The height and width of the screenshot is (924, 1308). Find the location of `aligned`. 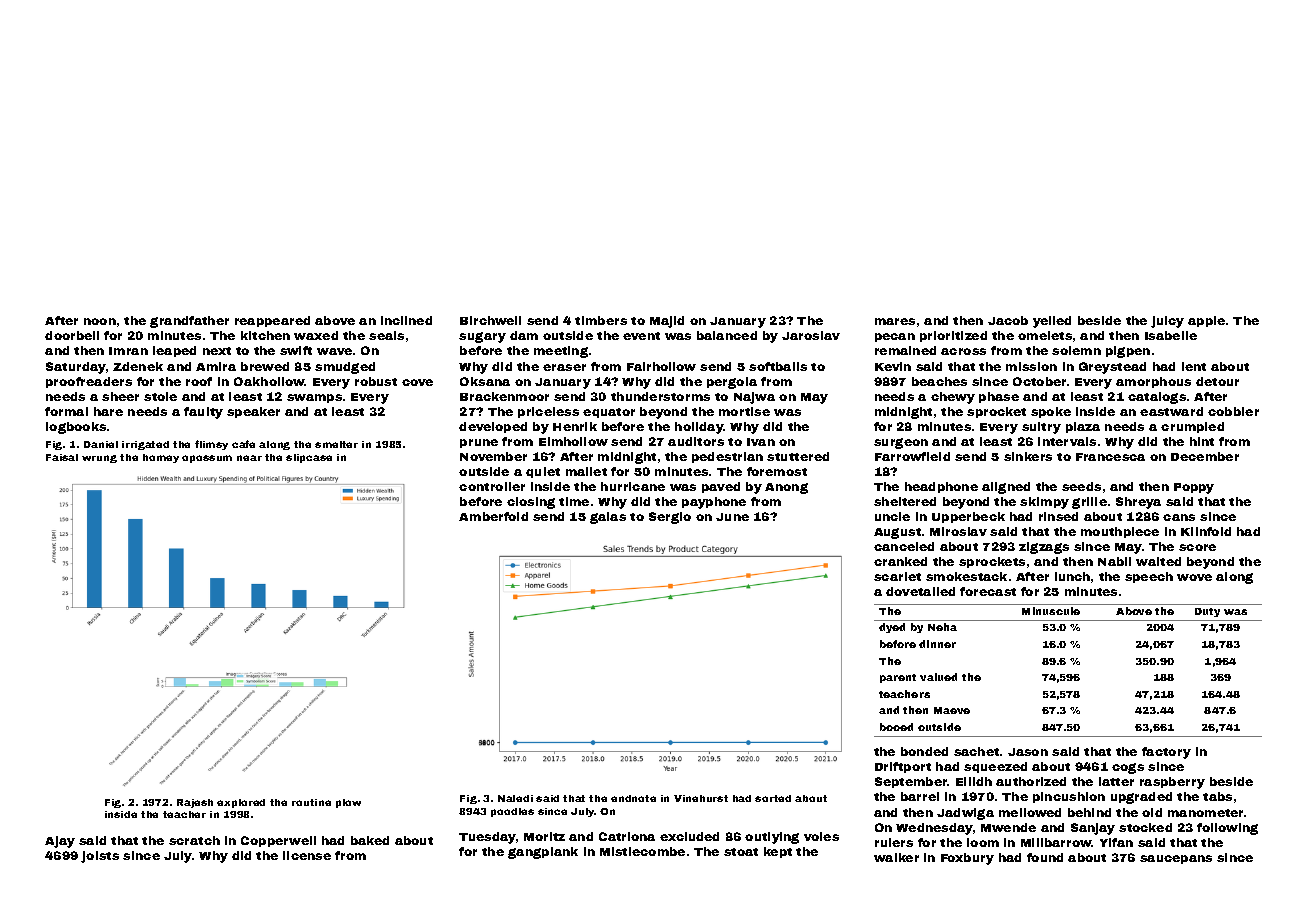

aligned is located at coordinates (1006, 488).
